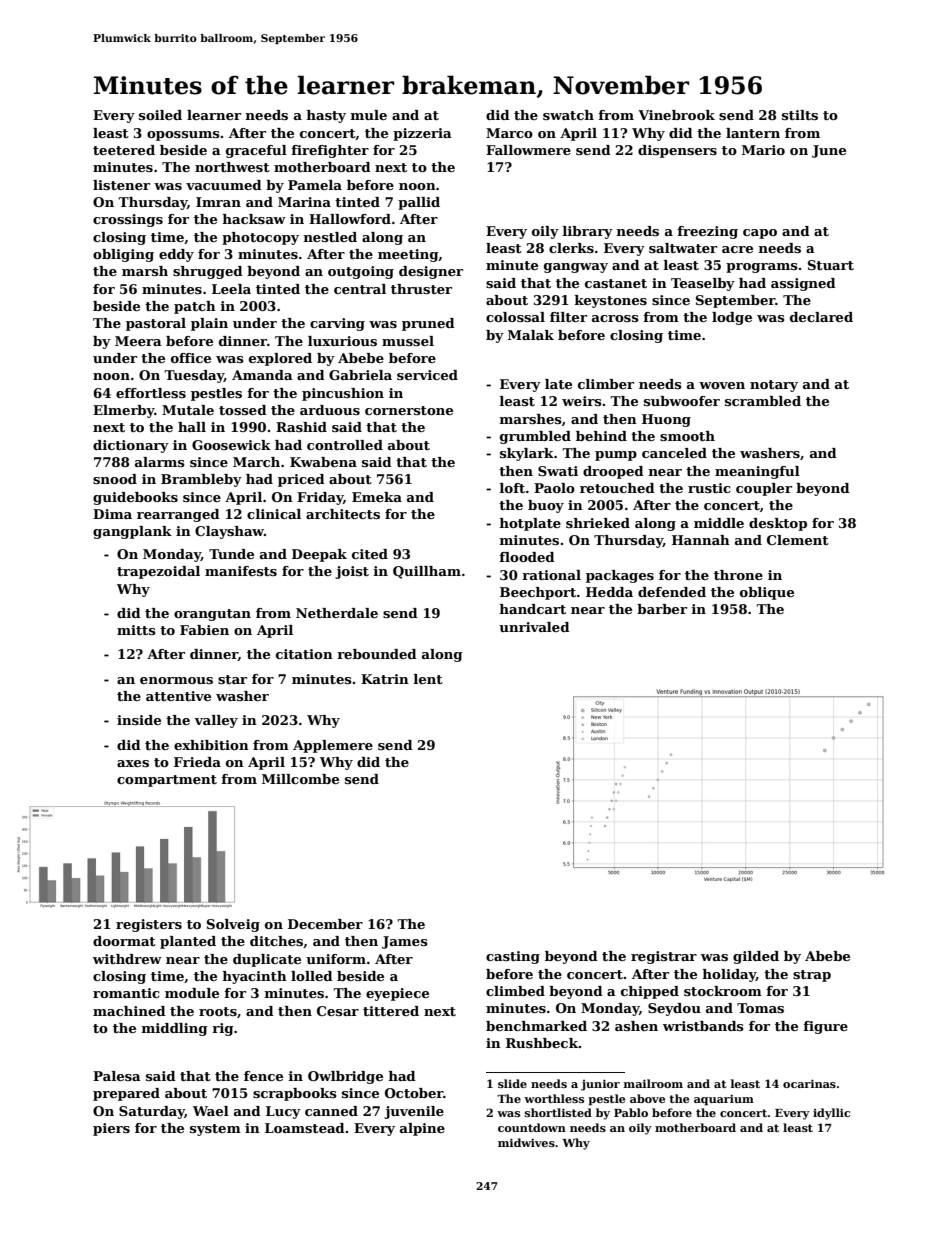  I want to click on soiled, so click(160, 115).
